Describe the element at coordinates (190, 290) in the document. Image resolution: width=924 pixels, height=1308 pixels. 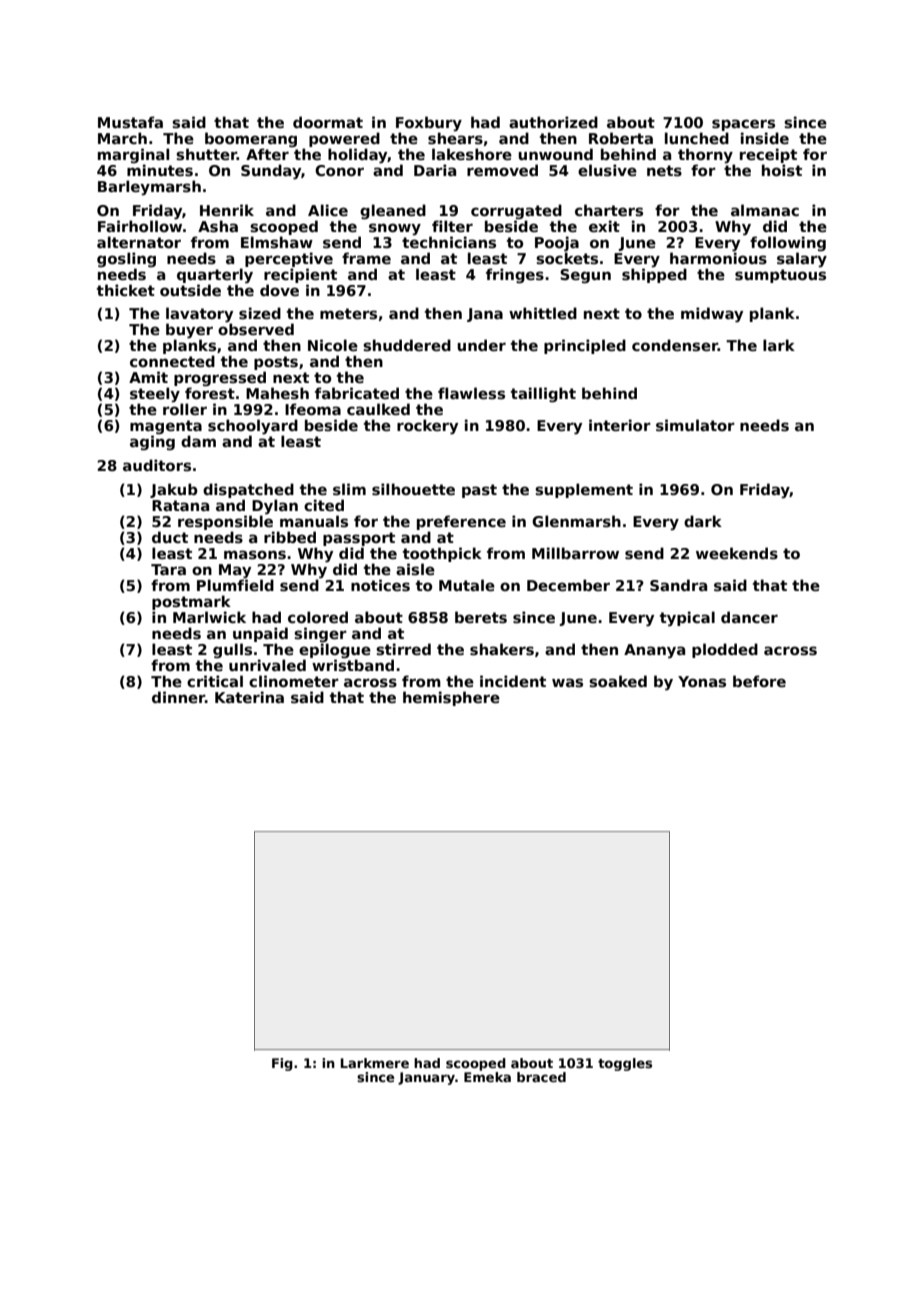
I see `outside` at that location.
